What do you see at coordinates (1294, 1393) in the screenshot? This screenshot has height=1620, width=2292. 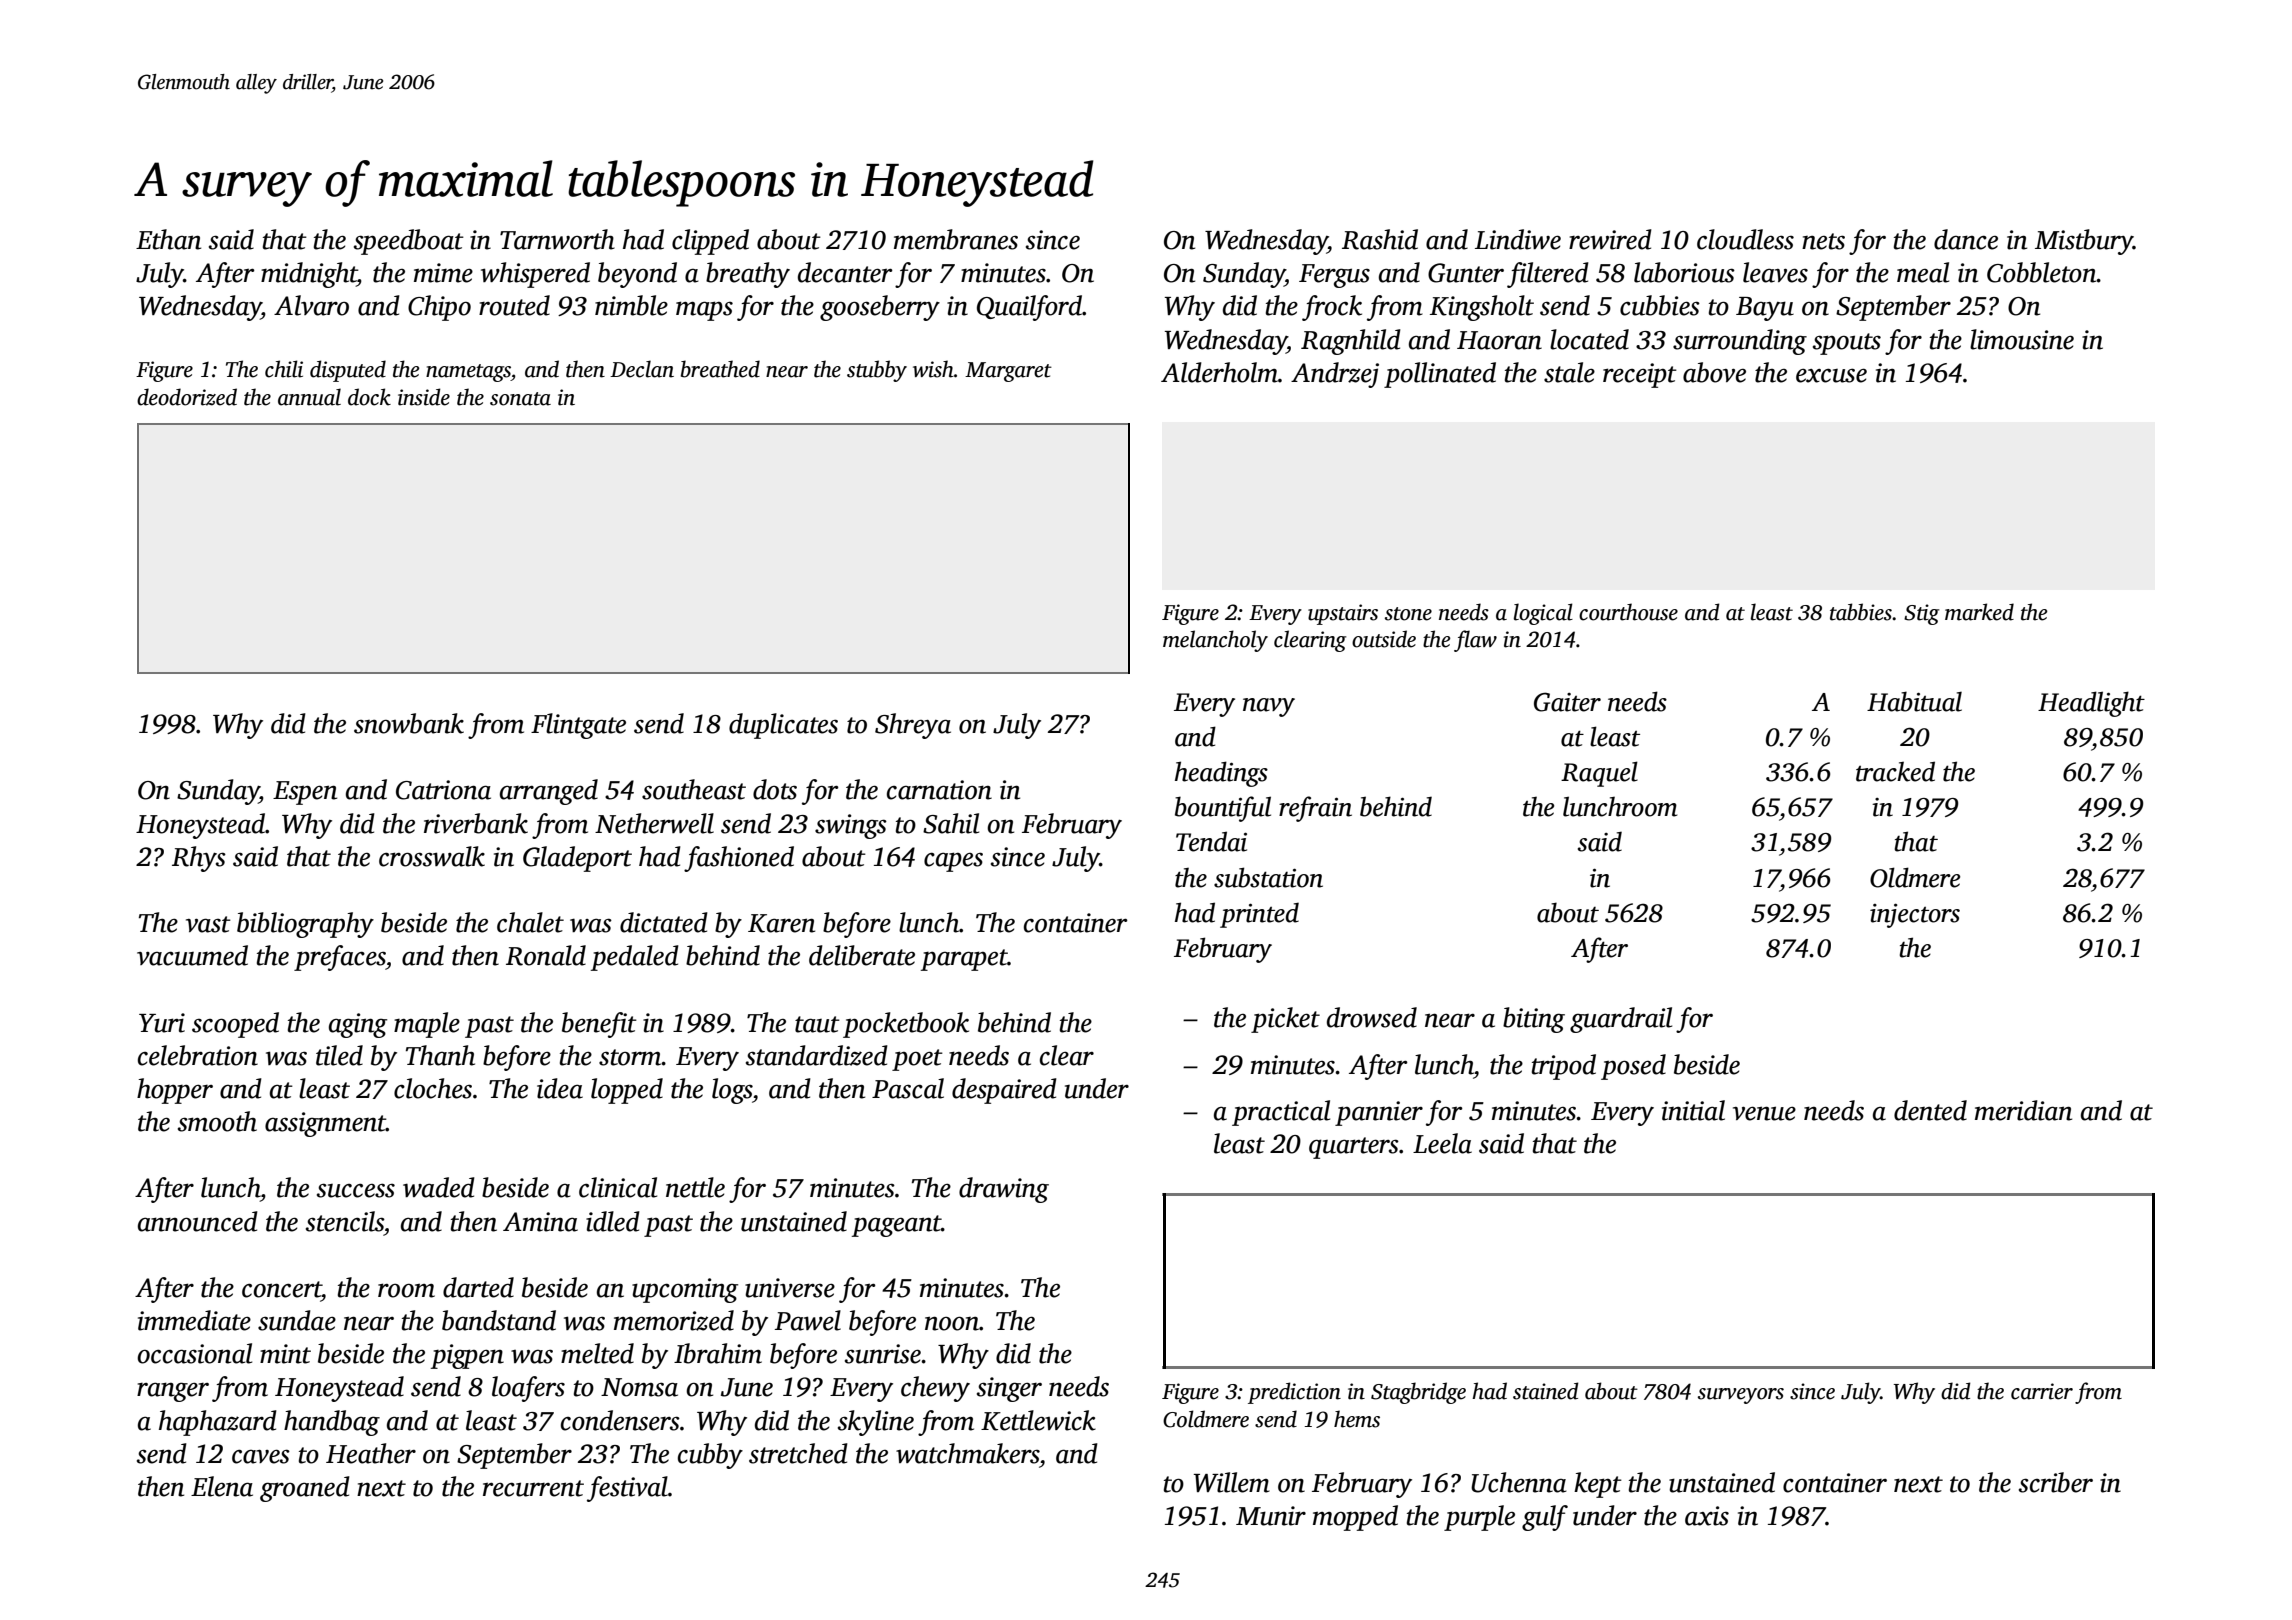 I see `prediction` at bounding box center [1294, 1393].
